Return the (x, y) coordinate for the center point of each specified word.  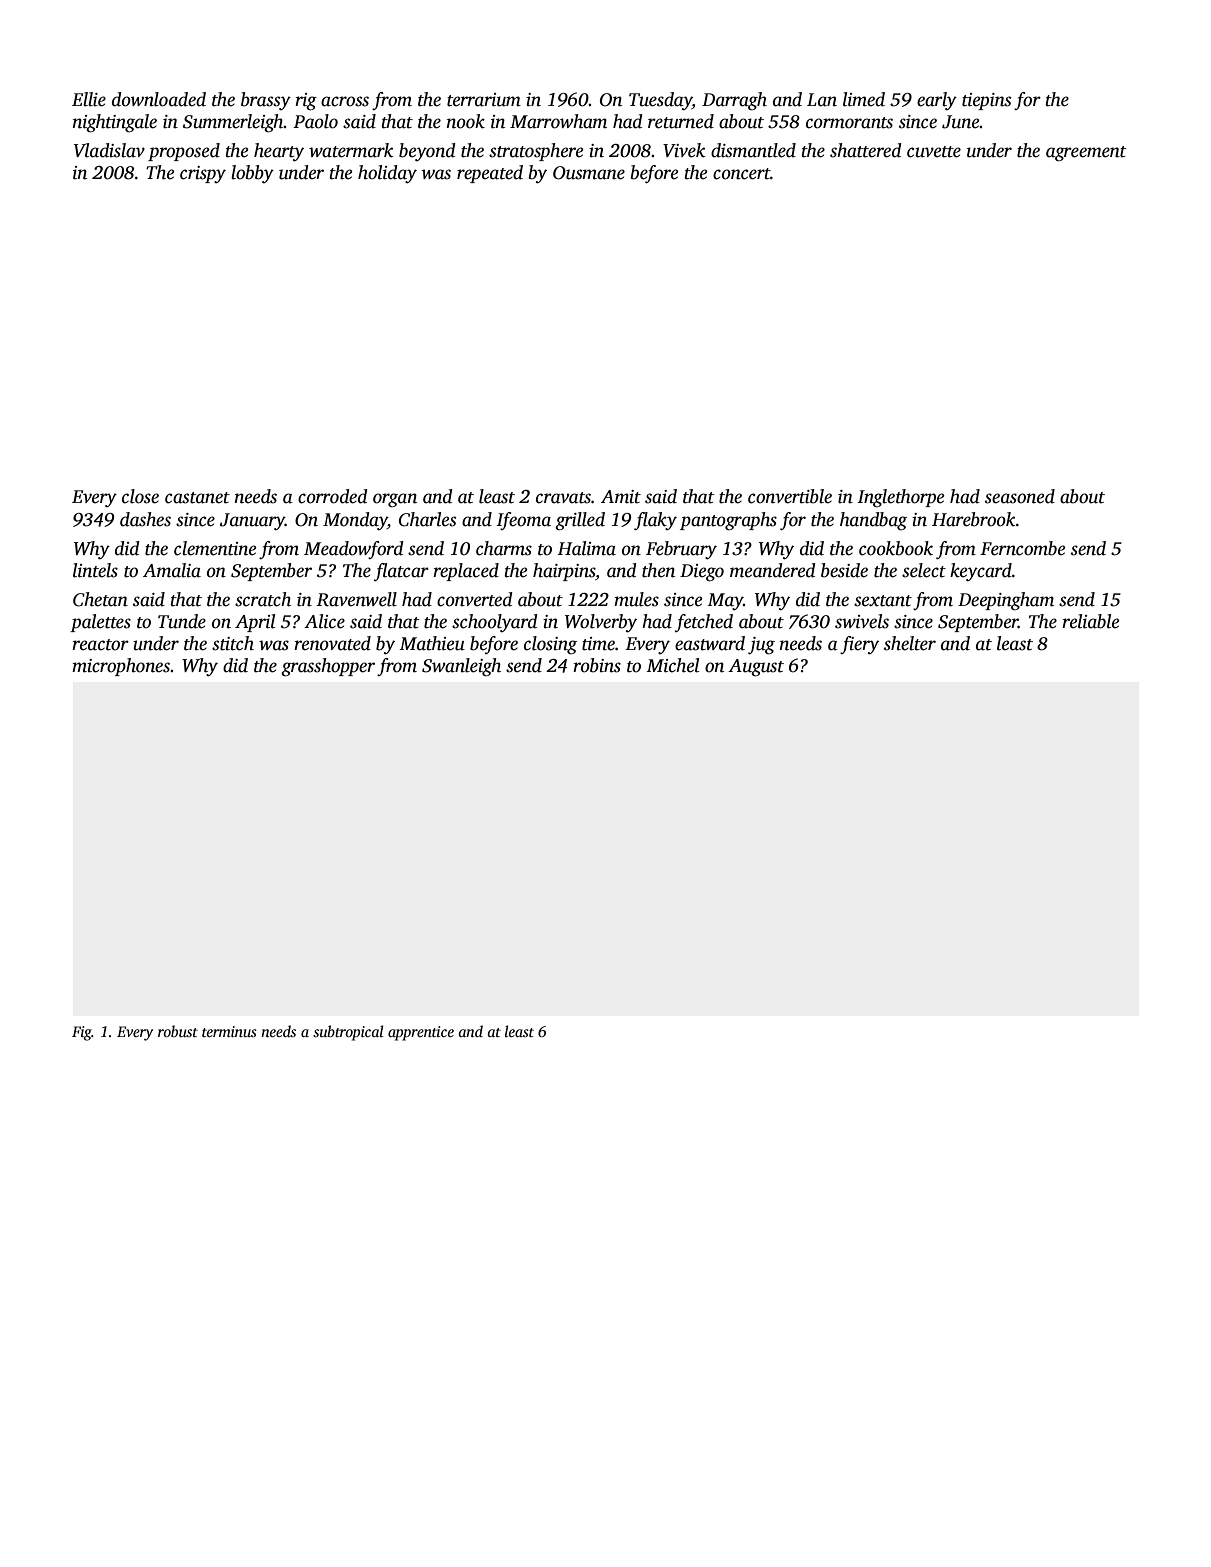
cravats (563, 498)
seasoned (1020, 496)
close (140, 496)
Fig (82, 1033)
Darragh (734, 101)
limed (864, 99)
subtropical (348, 1033)
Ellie (89, 99)
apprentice (421, 1033)
